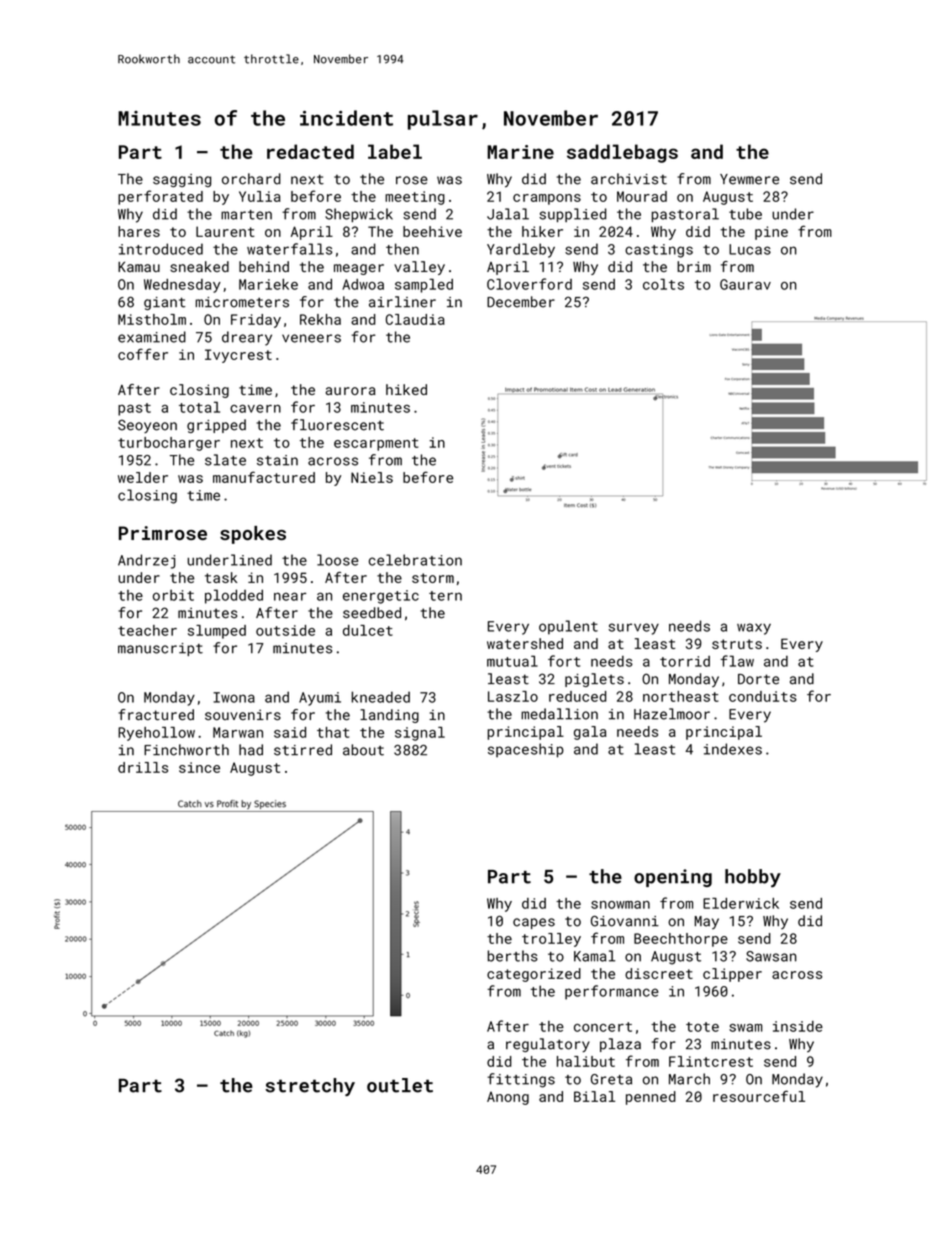 The width and height of the screenshot is (952, 1233). Describe the element at coordinates (749, 179) in the screenshot. I see `Yewmere` at that location.
